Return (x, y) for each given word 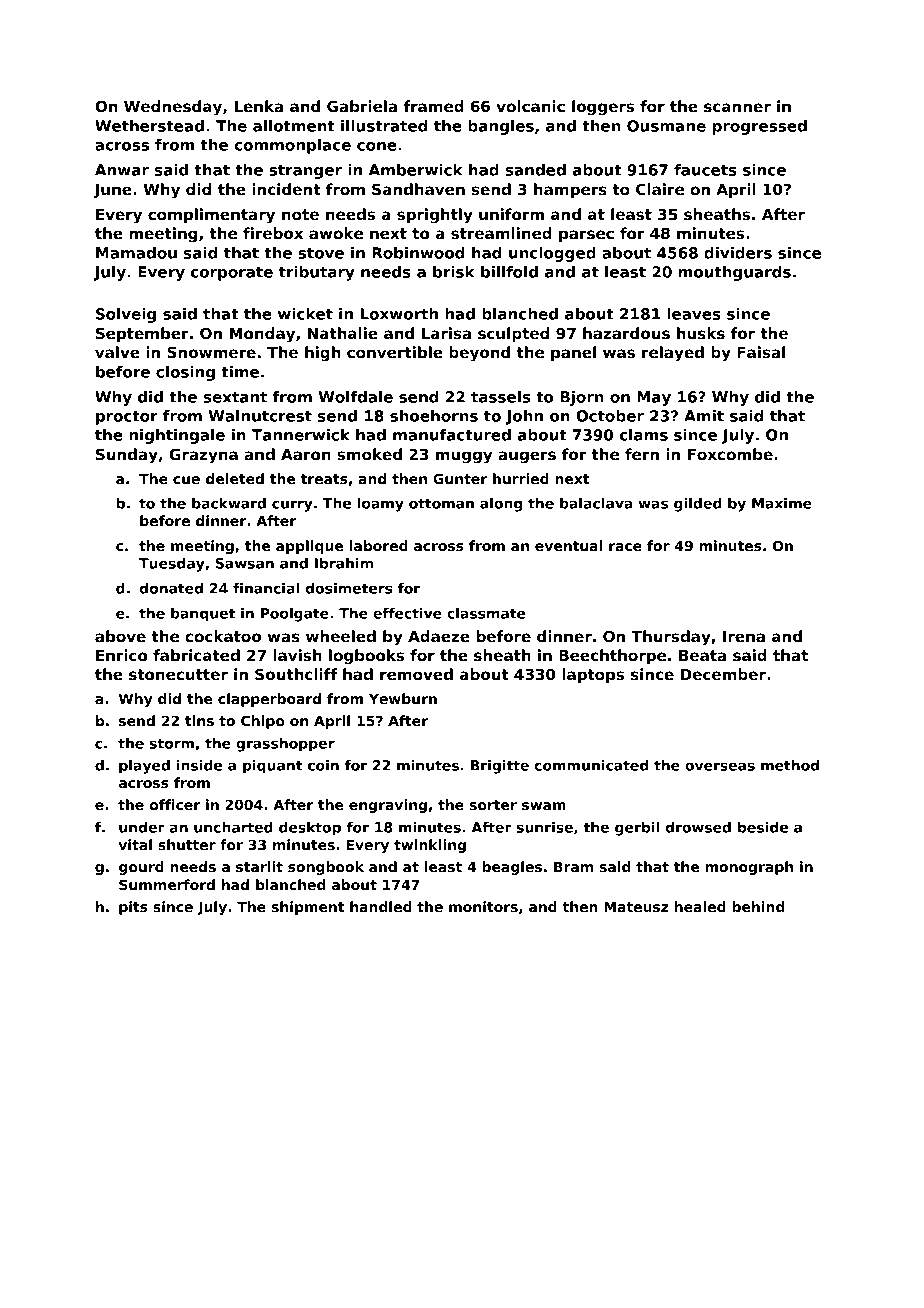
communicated (591, 765)
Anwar (122, 170)
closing (185, 373)
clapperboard (269, 700)
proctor (127, 418)
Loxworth (399, 314)
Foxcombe (730, 454)
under (142, 827)
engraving (388, 806)
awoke (336, 233)
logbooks (366, 657)
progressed (760, 127)
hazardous (626, 333)
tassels (501, 397)
